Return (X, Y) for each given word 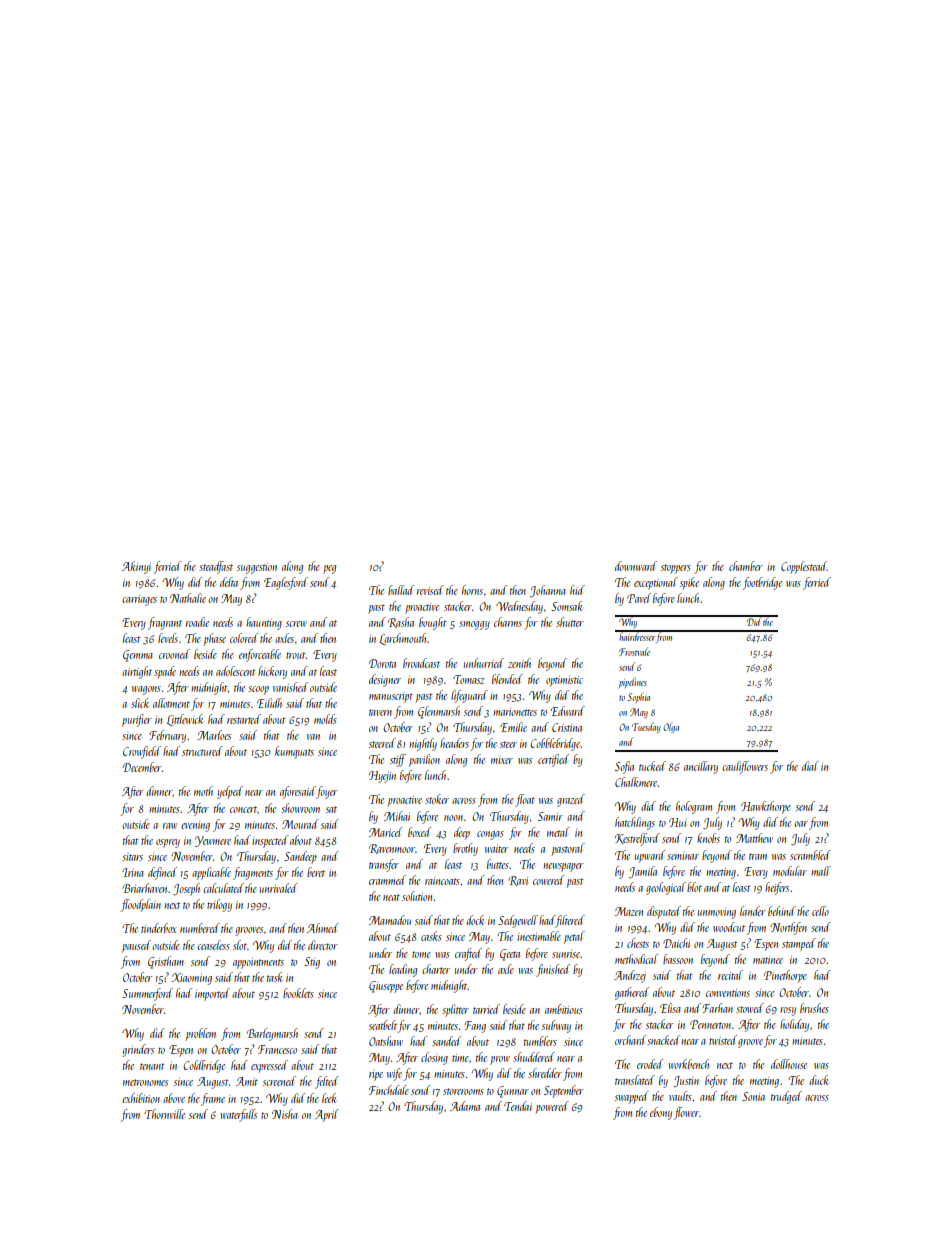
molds (325, 719)
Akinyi (136, 567)
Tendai (518, 1106)
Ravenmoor (392, 849)
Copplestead (804, 567)
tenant (152, 1066)
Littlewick (185, 720)
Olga (671, 727)
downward (636, 566)
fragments (253, 873)
